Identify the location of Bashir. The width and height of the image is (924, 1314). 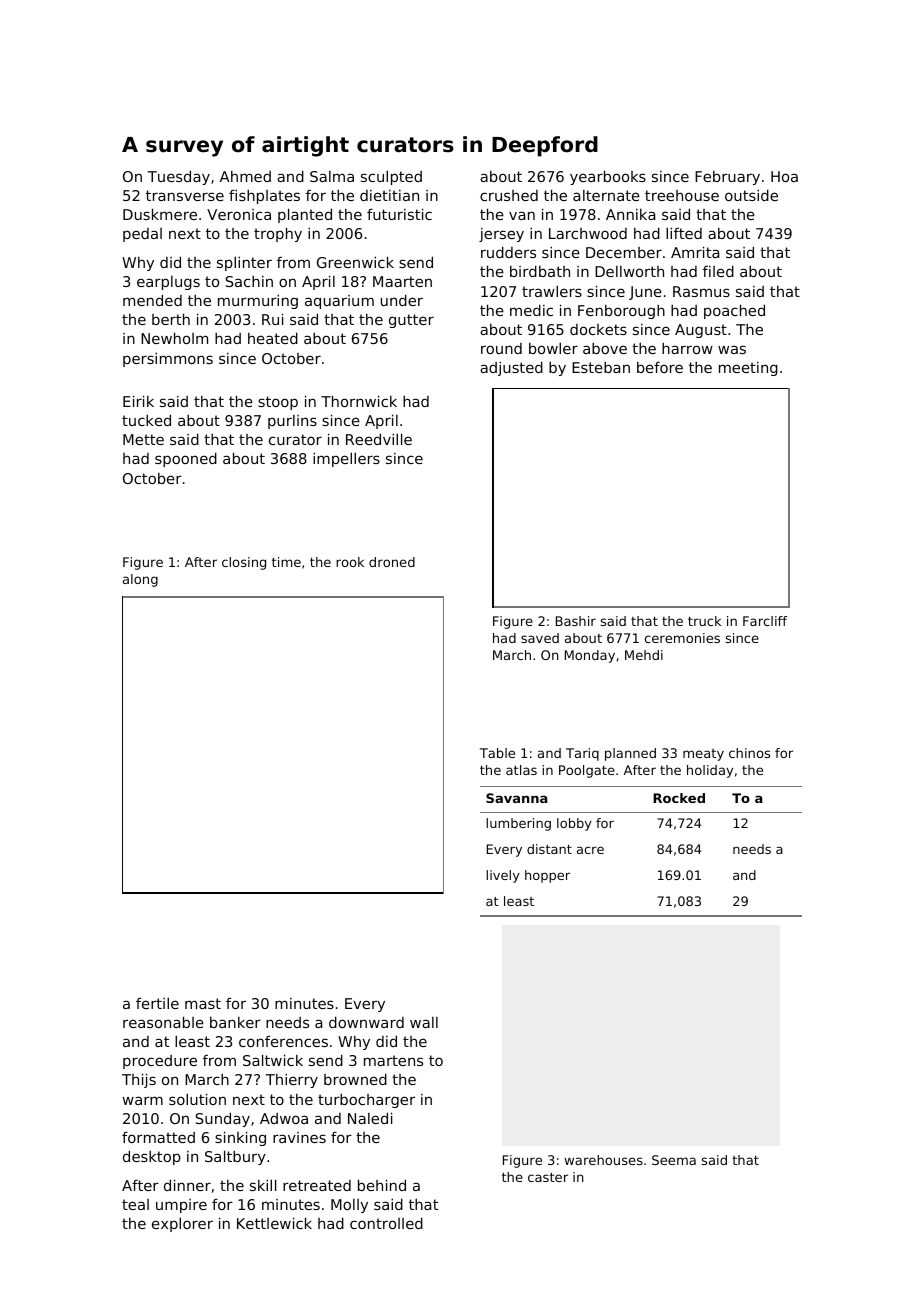
(576, 621).
